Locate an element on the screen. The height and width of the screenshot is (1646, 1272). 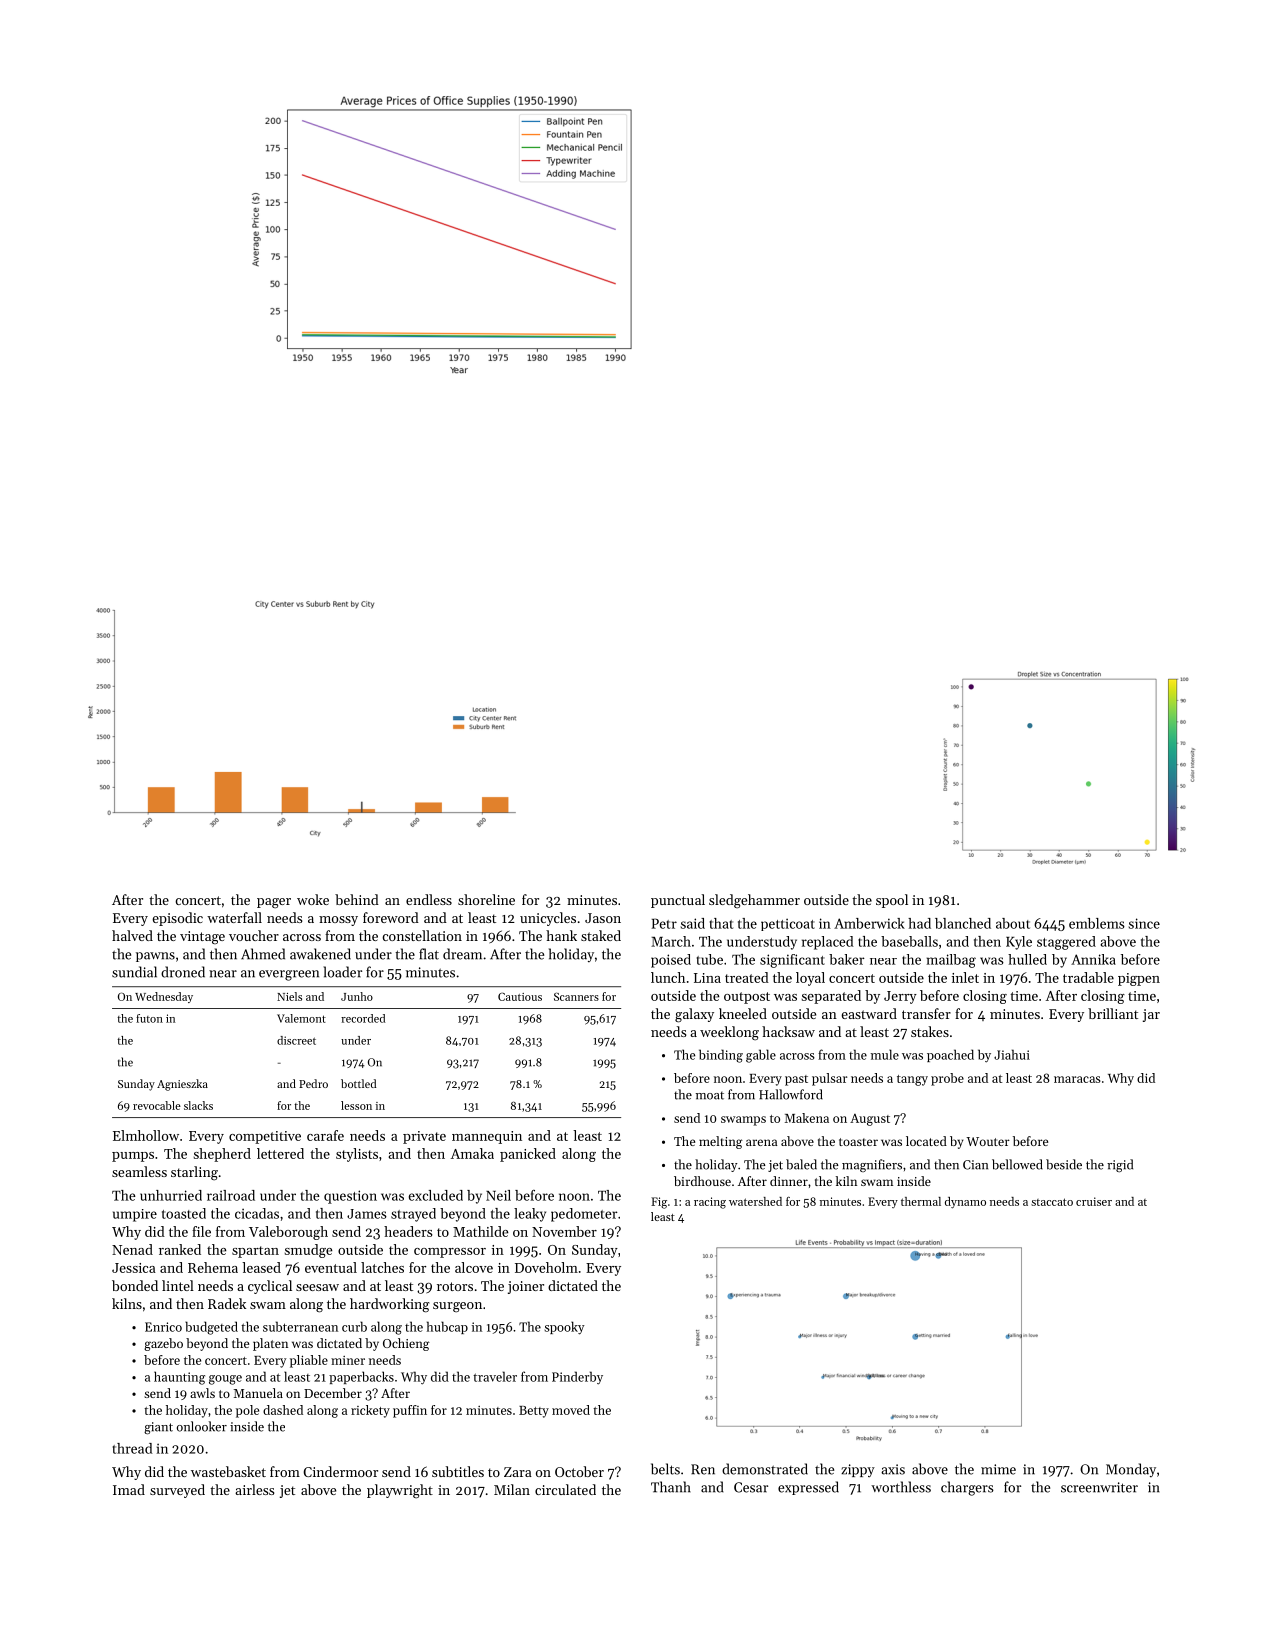
inlet is located at coordinates (965, 977).
